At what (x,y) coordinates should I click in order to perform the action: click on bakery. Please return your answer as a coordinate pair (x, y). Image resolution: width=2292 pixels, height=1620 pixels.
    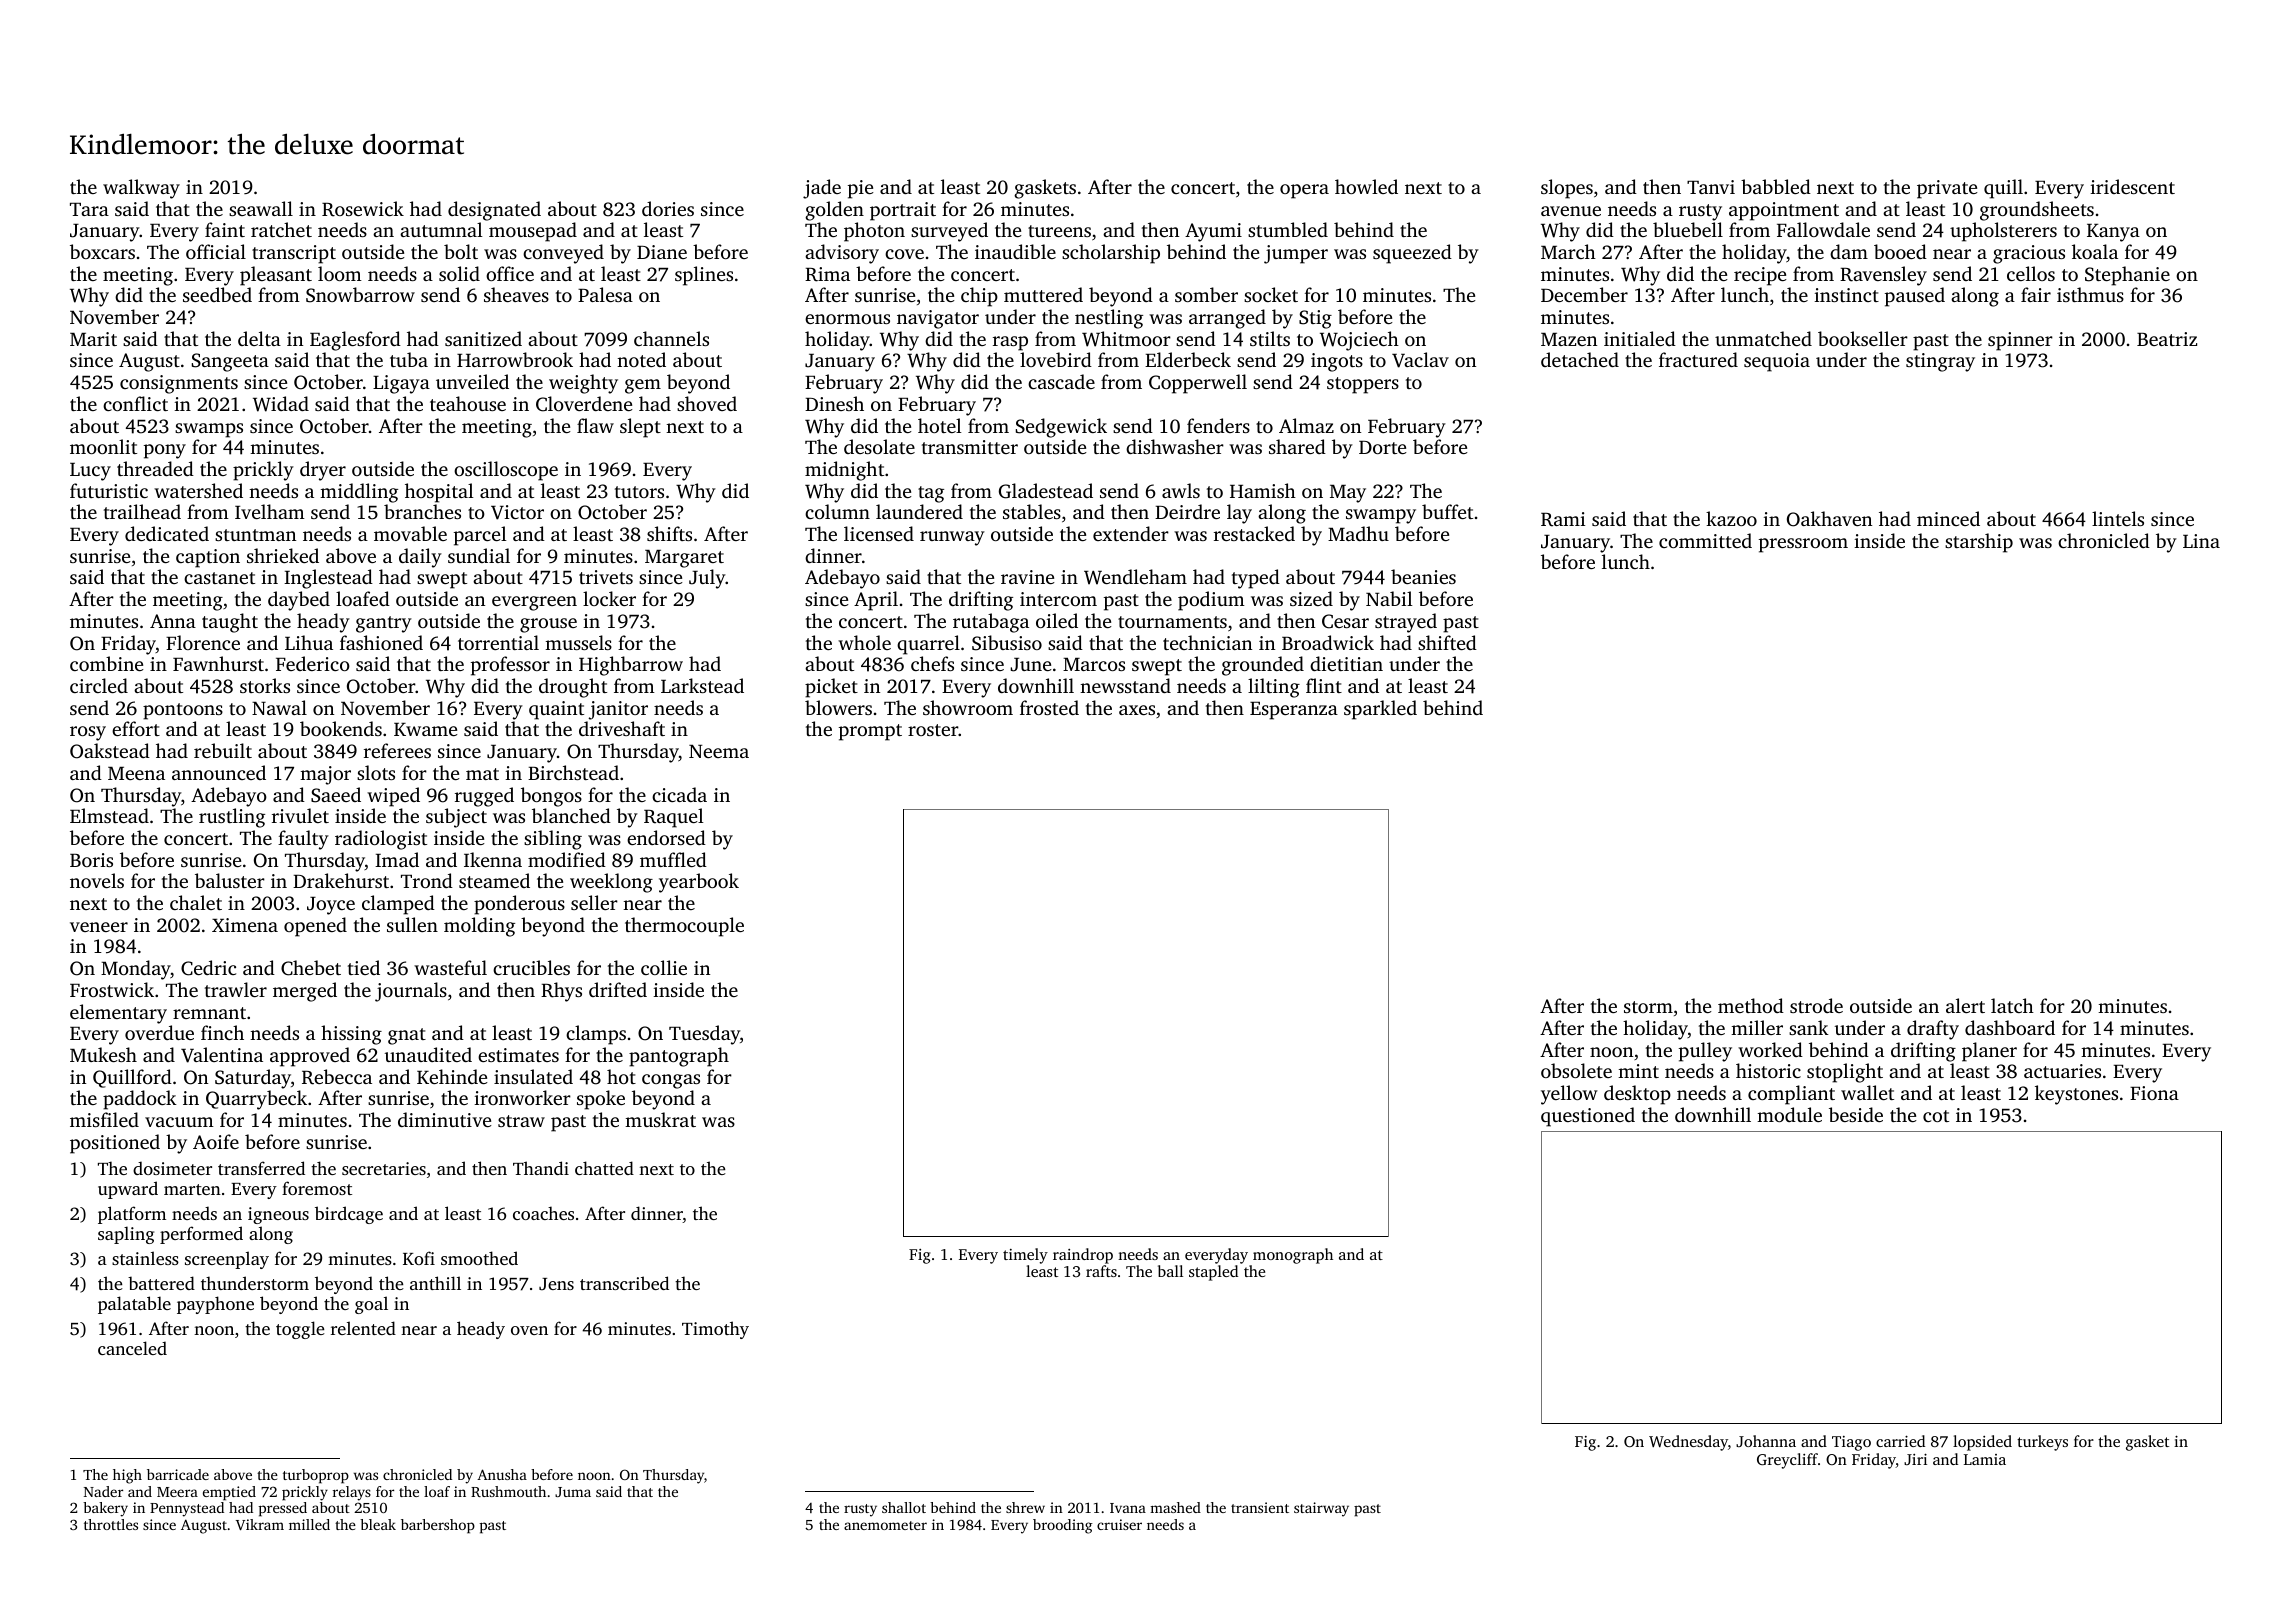
    Looking at the image, I should click on (105, 1509).
